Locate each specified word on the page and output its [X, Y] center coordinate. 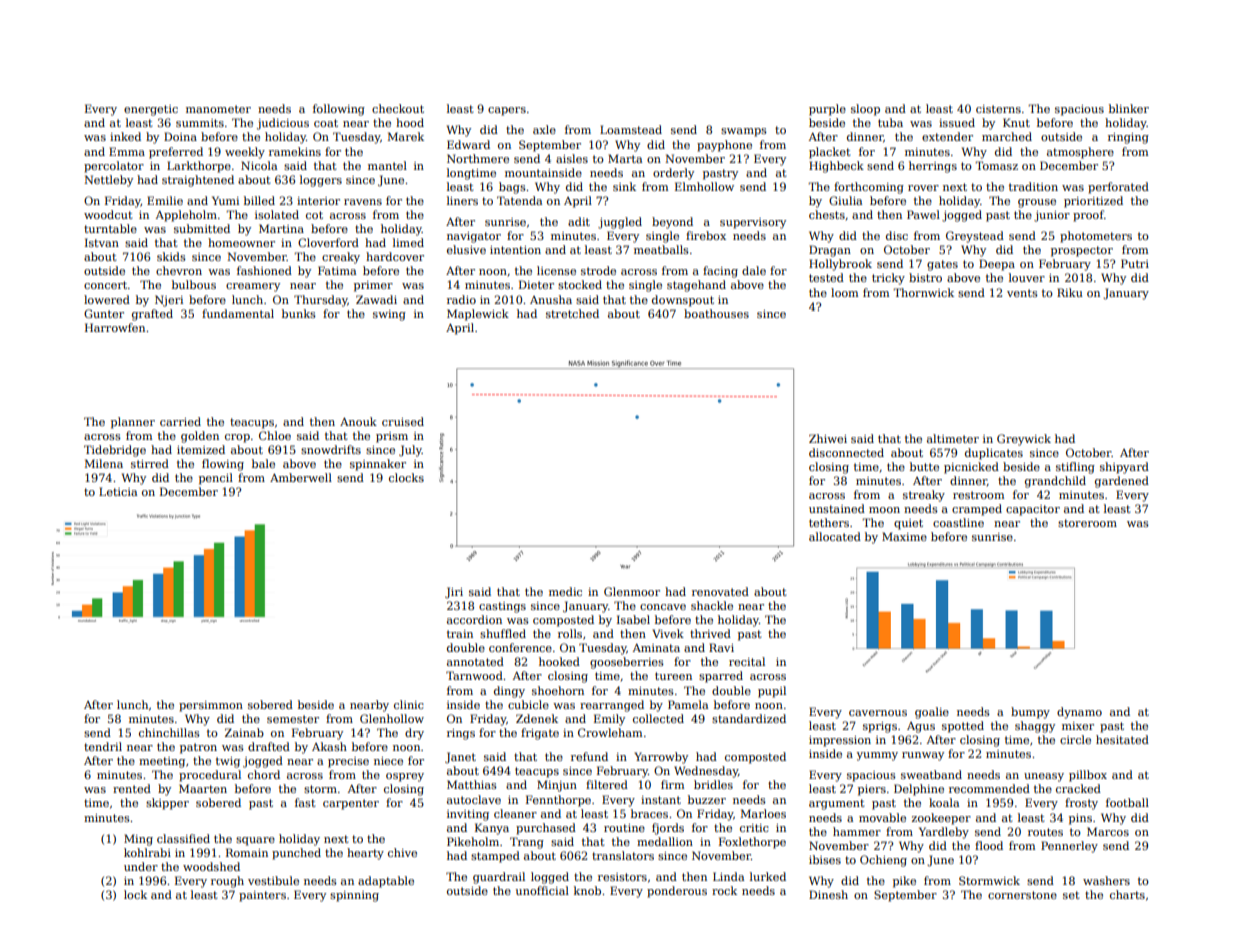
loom [844, 292]
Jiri [454, 593]
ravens [363, 202]
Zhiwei [828, 438]
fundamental [238, 313]
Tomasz [996, 165]
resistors [622, 877]
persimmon [211, 706]
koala [944, 802]
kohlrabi [147, 852]
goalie [932, 713]
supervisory [753, 223]
